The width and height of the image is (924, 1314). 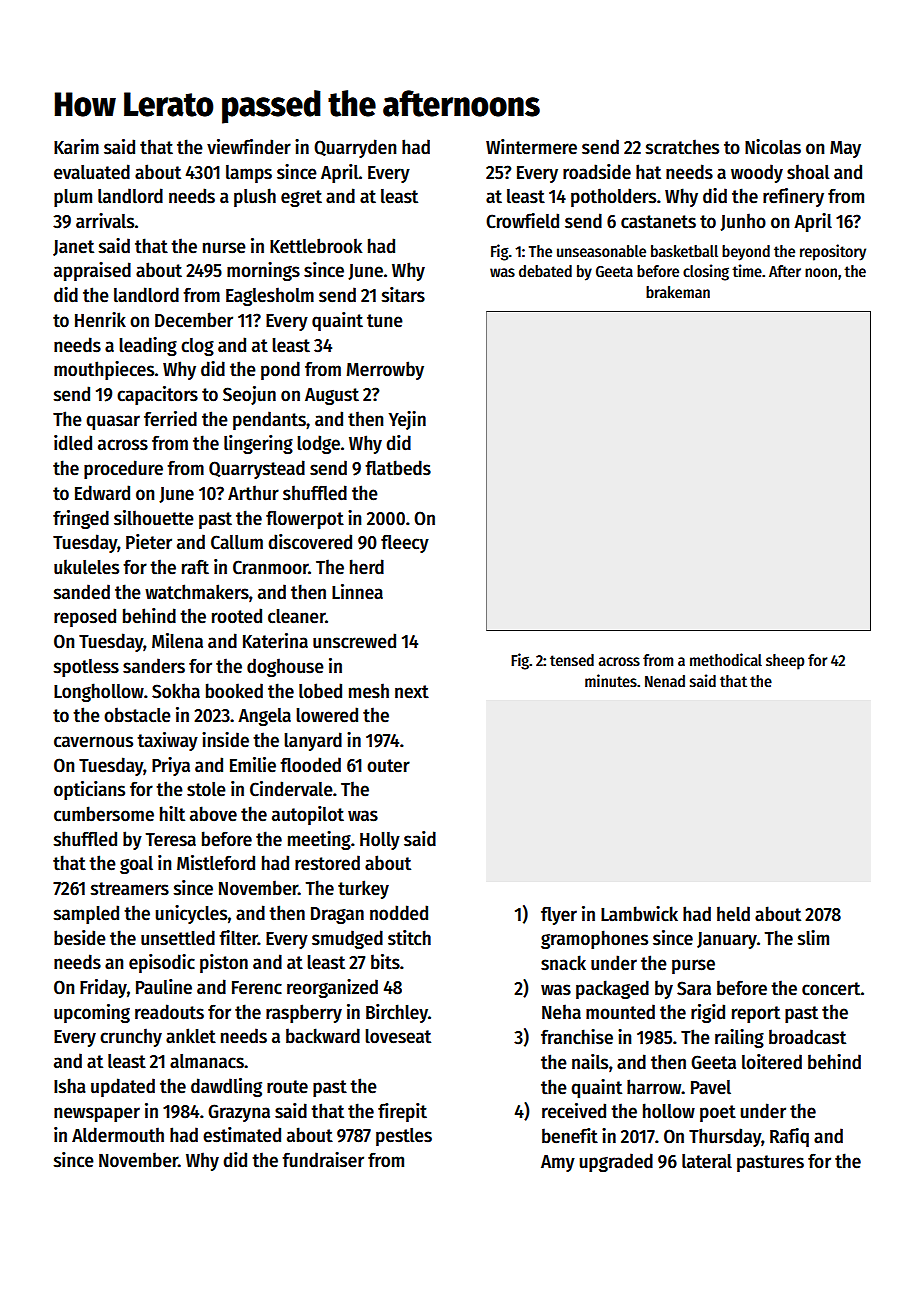 What do you see at coordinates (597, 172) in the image?
I see `roadside` at bounding box center [597, 172].
